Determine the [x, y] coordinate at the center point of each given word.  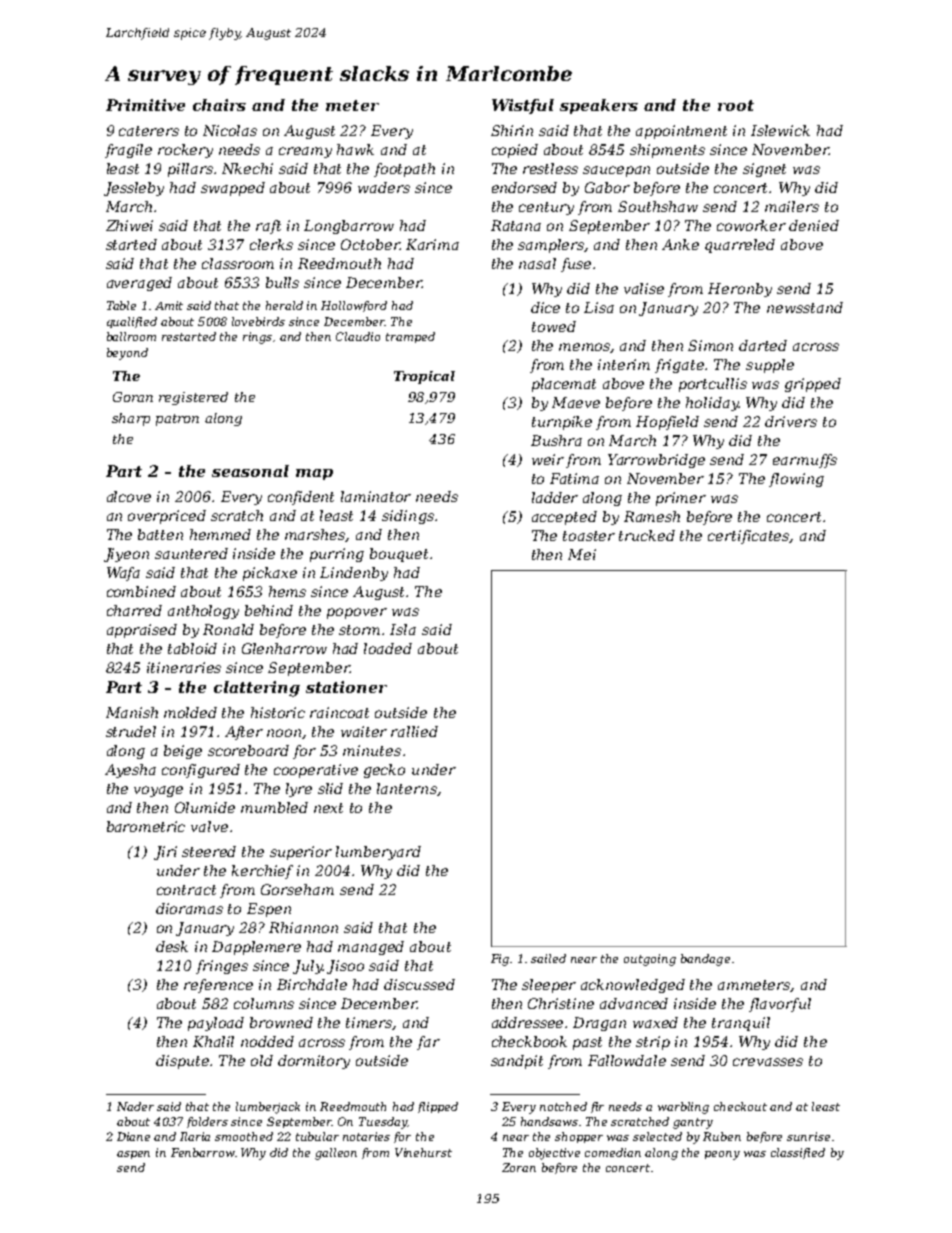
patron [177, 420]
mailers [792, 206]
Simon [710, 345]
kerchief [262, 872]
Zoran [519, 1167]
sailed [548, 958]
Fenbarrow [203, 1152]
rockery [185, 151]
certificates [749, 537]
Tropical [424, 377]
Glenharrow [284, 648]
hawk [355, 149]
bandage [705, 960]
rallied [414, 731]
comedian [613, 1152]
